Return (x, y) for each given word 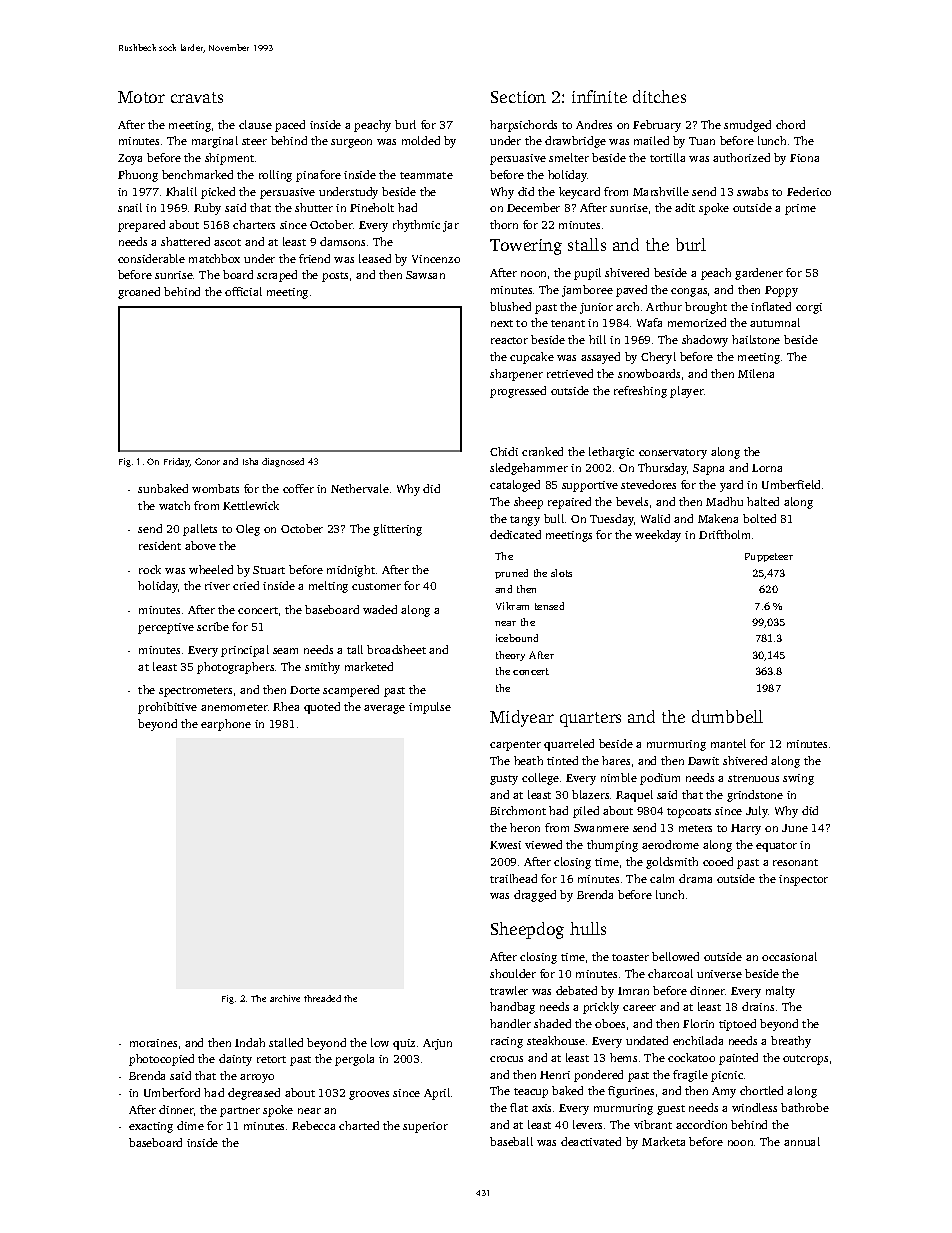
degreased (254, 1094)
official (243, 291)
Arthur (664, 306)
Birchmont (518, 810)
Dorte (305, 690)
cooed (718, 861)
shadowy (705, 341)
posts (335, 277)
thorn (504, 224)
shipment (229, 159)
